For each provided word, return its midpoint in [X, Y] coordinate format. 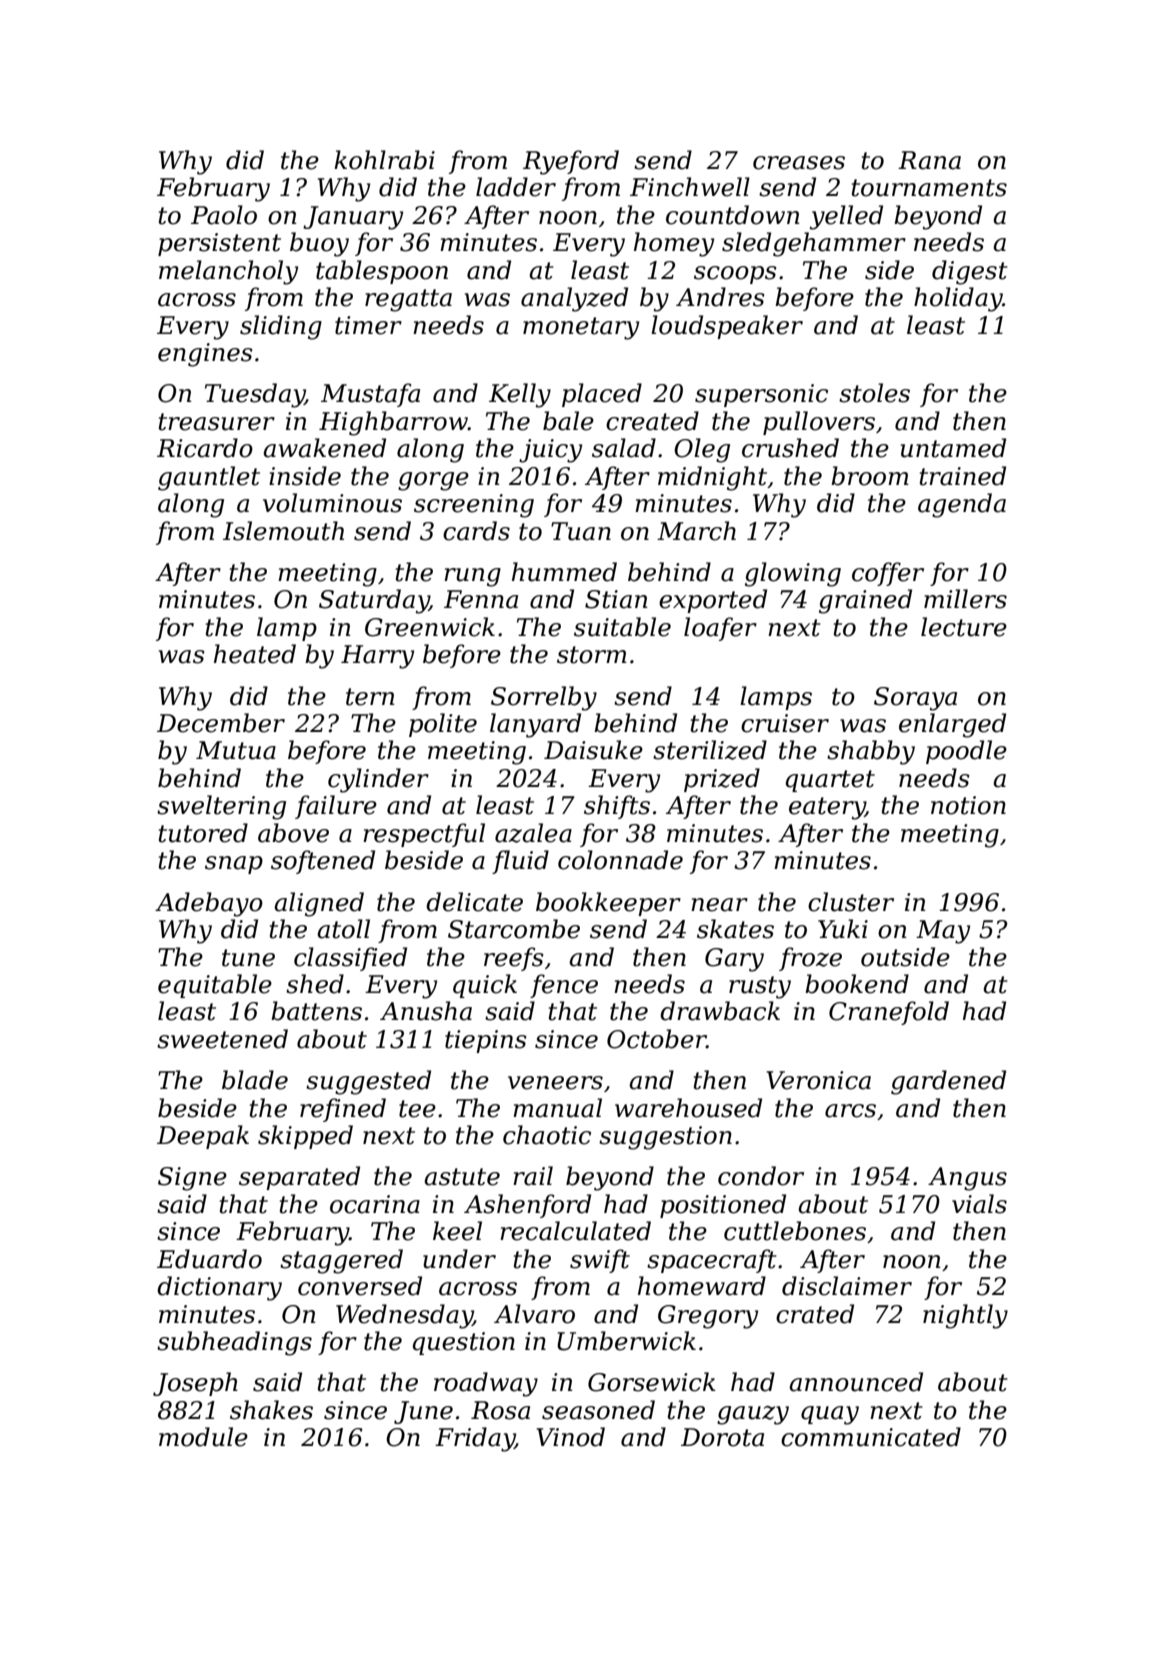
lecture [964, 627]
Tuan [581, 531]
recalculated [575, 1231]
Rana [929, 160]
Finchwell [690, 187]
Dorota [722, 1437]
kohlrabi [384, 160]
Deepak [203, 1137]
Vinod [571, 1437]
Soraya [915, 699]
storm [592, 655]
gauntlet [209, 478]
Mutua [236, 750]
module [203, 1437]
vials [979, 1204]
